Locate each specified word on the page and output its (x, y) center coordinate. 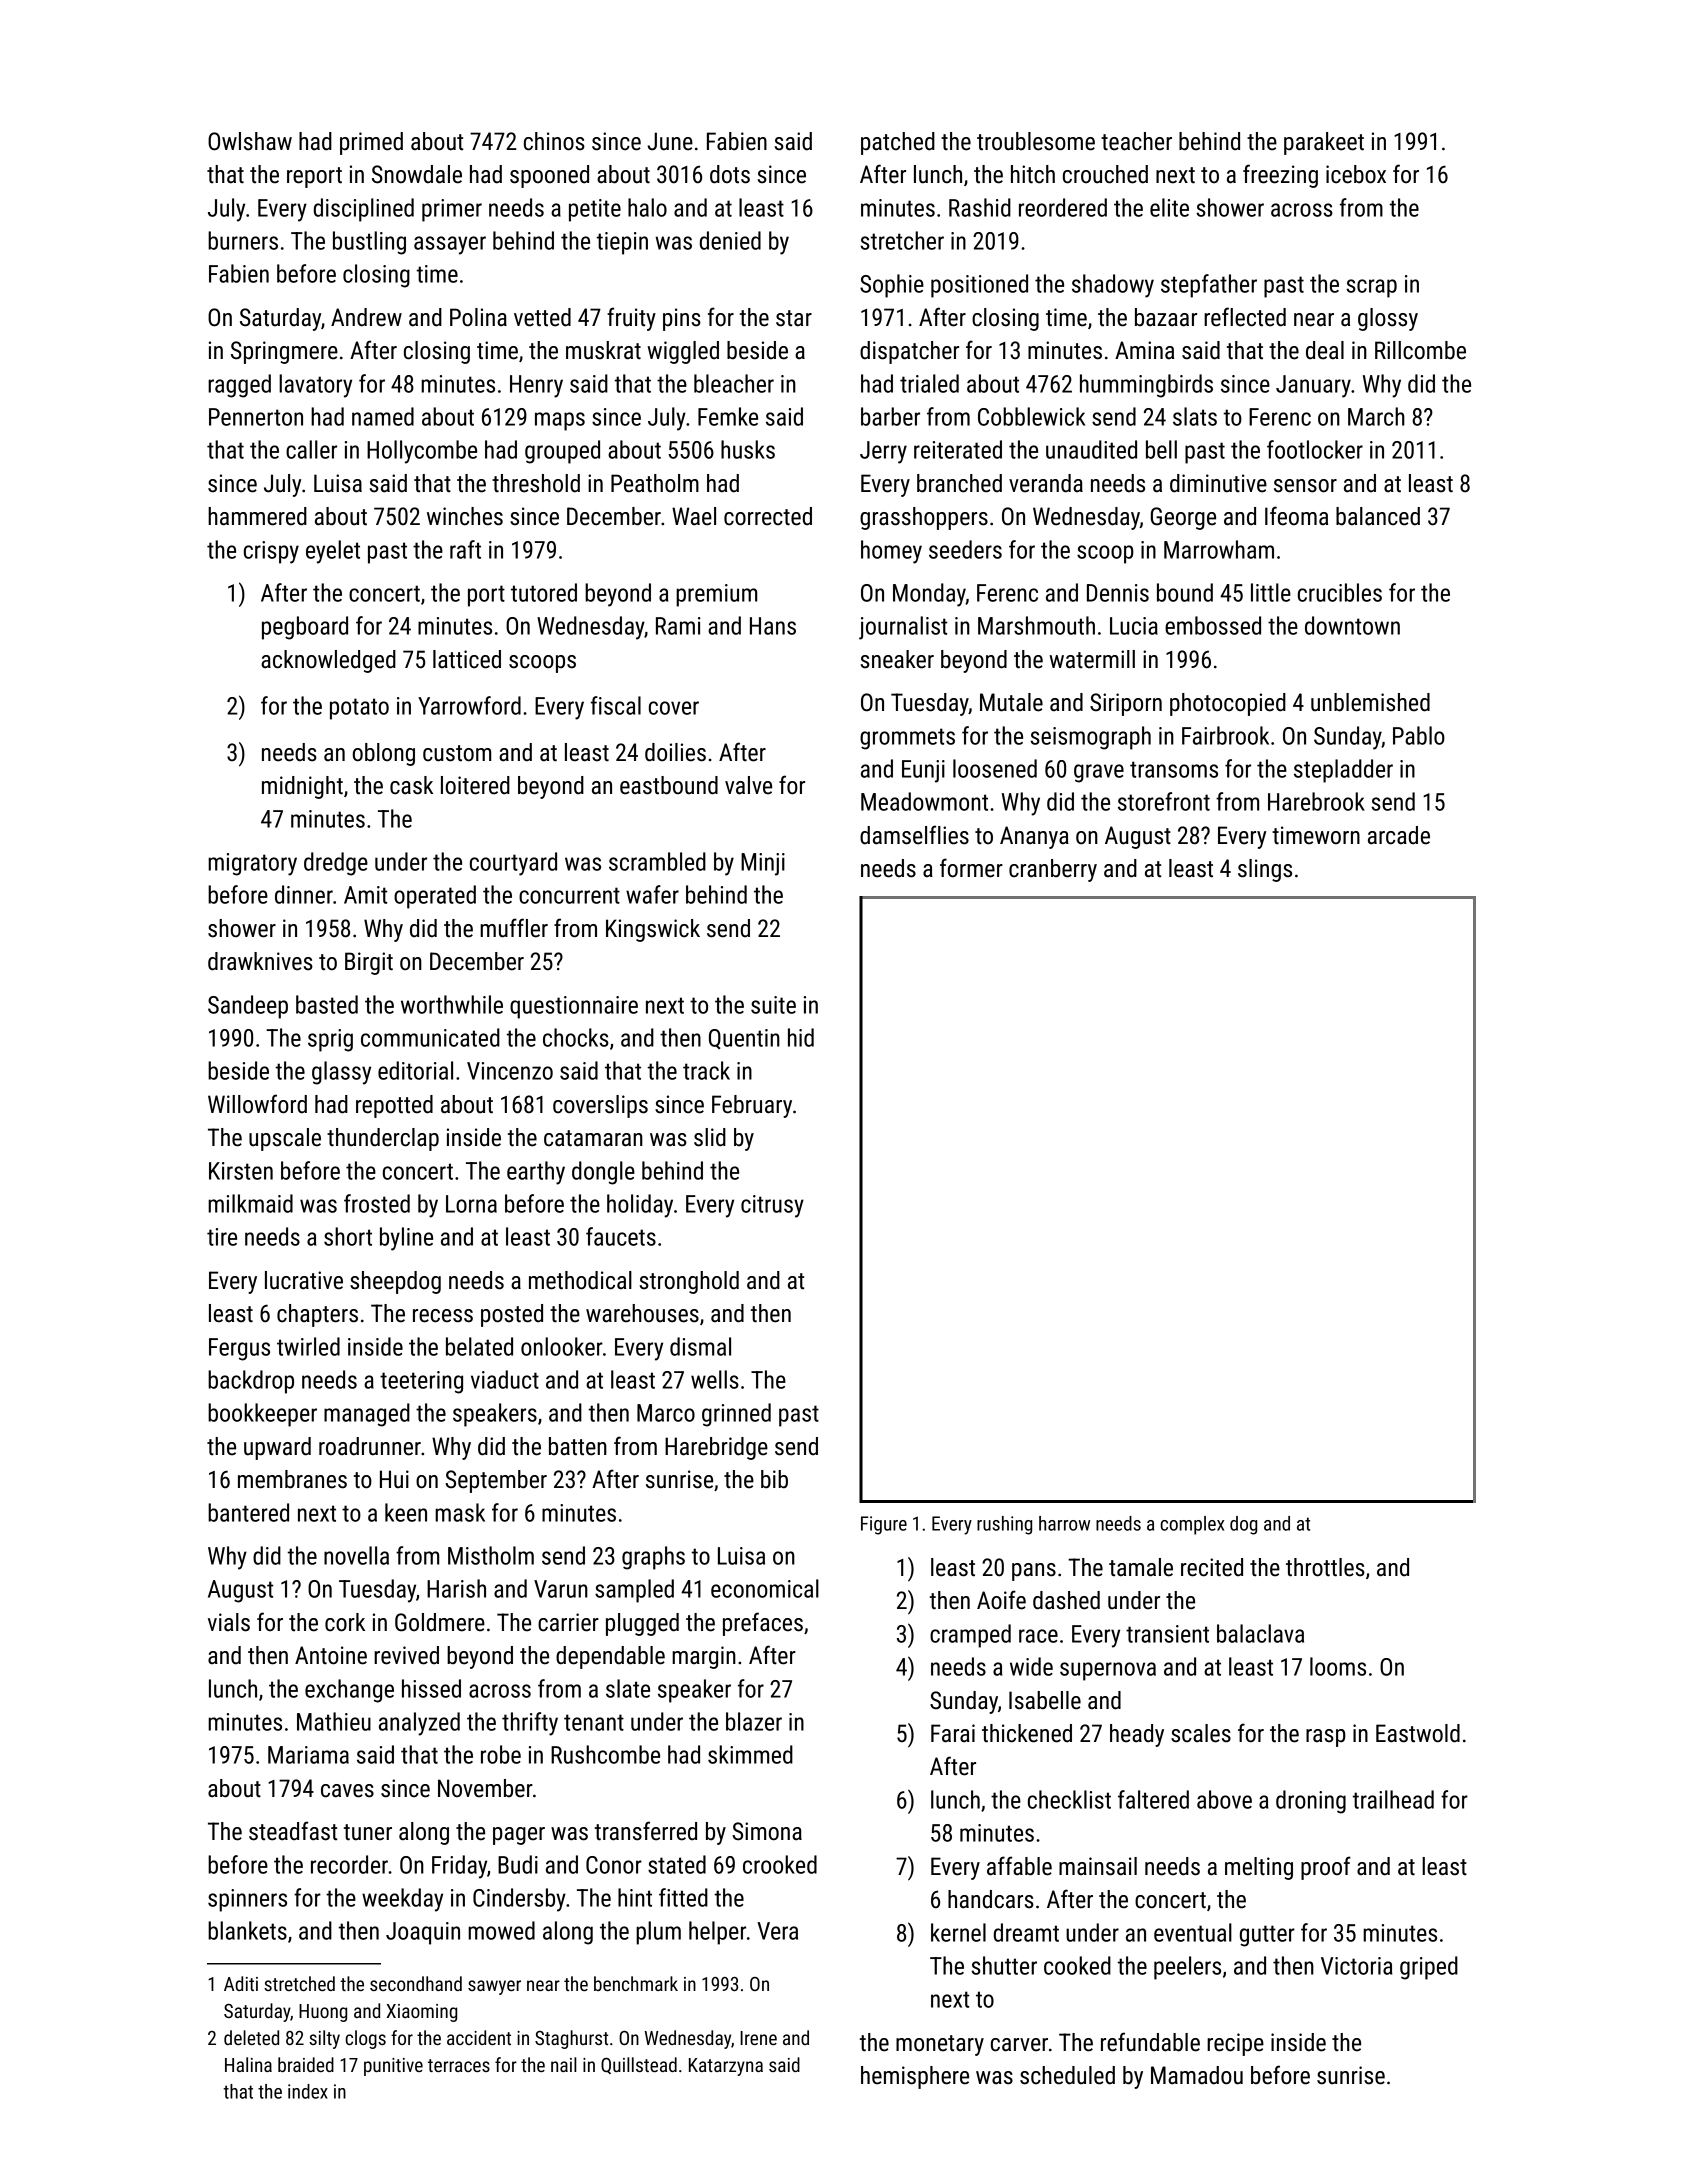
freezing (1280, 176)
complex (1192, 1525)
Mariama (308, 1755)
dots (730, 174)
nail (564, 2064)
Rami (678, 626)
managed (367, 1415)
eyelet (333, 552)
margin (704, 1657)
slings (1265, 870)
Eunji (923, 771)
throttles (1325, 1567)
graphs (653, 1558)
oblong (384, 754)
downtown (1352, 625)
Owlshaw (250, 141)
